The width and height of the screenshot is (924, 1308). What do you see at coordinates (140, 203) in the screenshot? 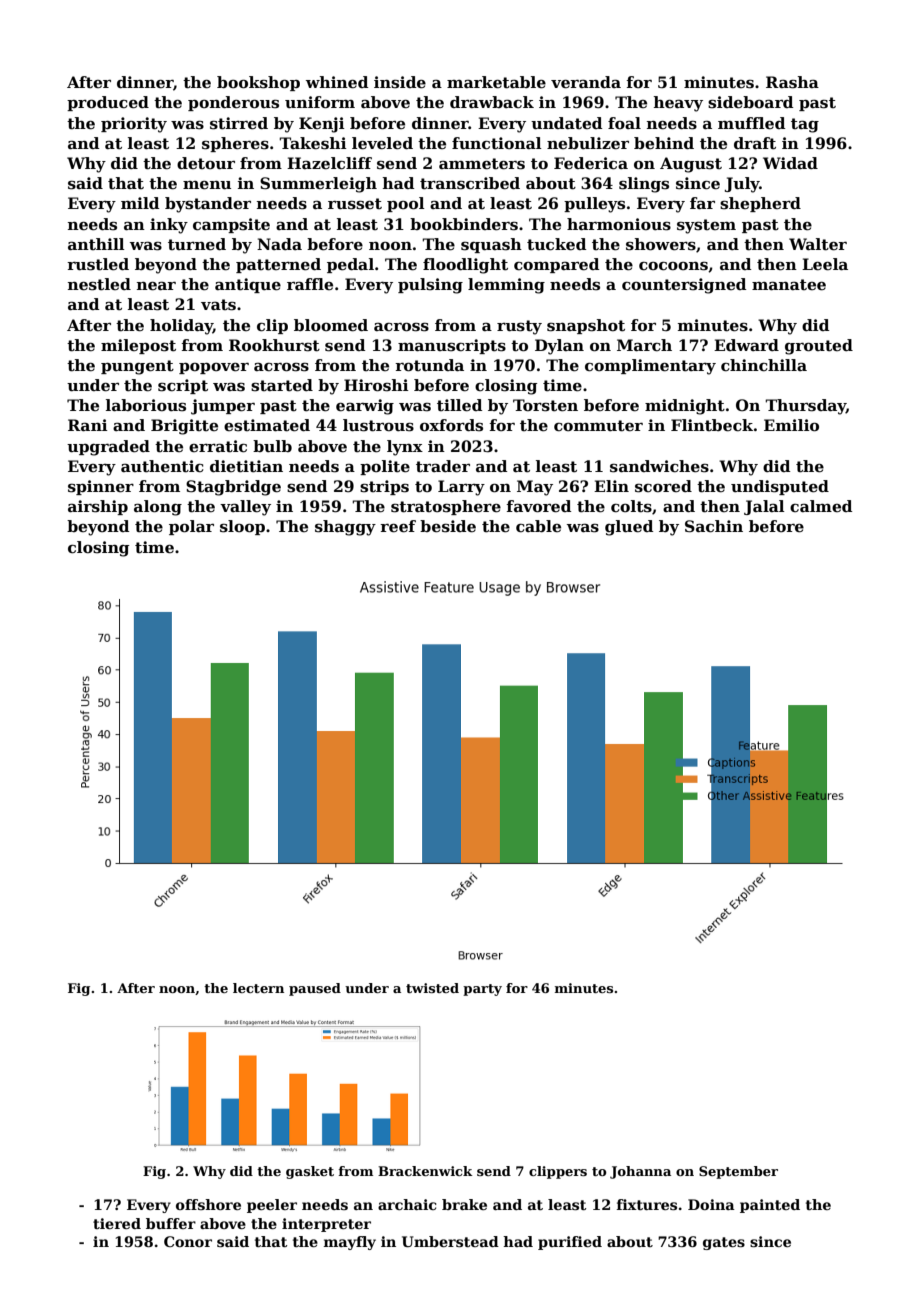
I see `mild` at bounding box center [140, 203].
